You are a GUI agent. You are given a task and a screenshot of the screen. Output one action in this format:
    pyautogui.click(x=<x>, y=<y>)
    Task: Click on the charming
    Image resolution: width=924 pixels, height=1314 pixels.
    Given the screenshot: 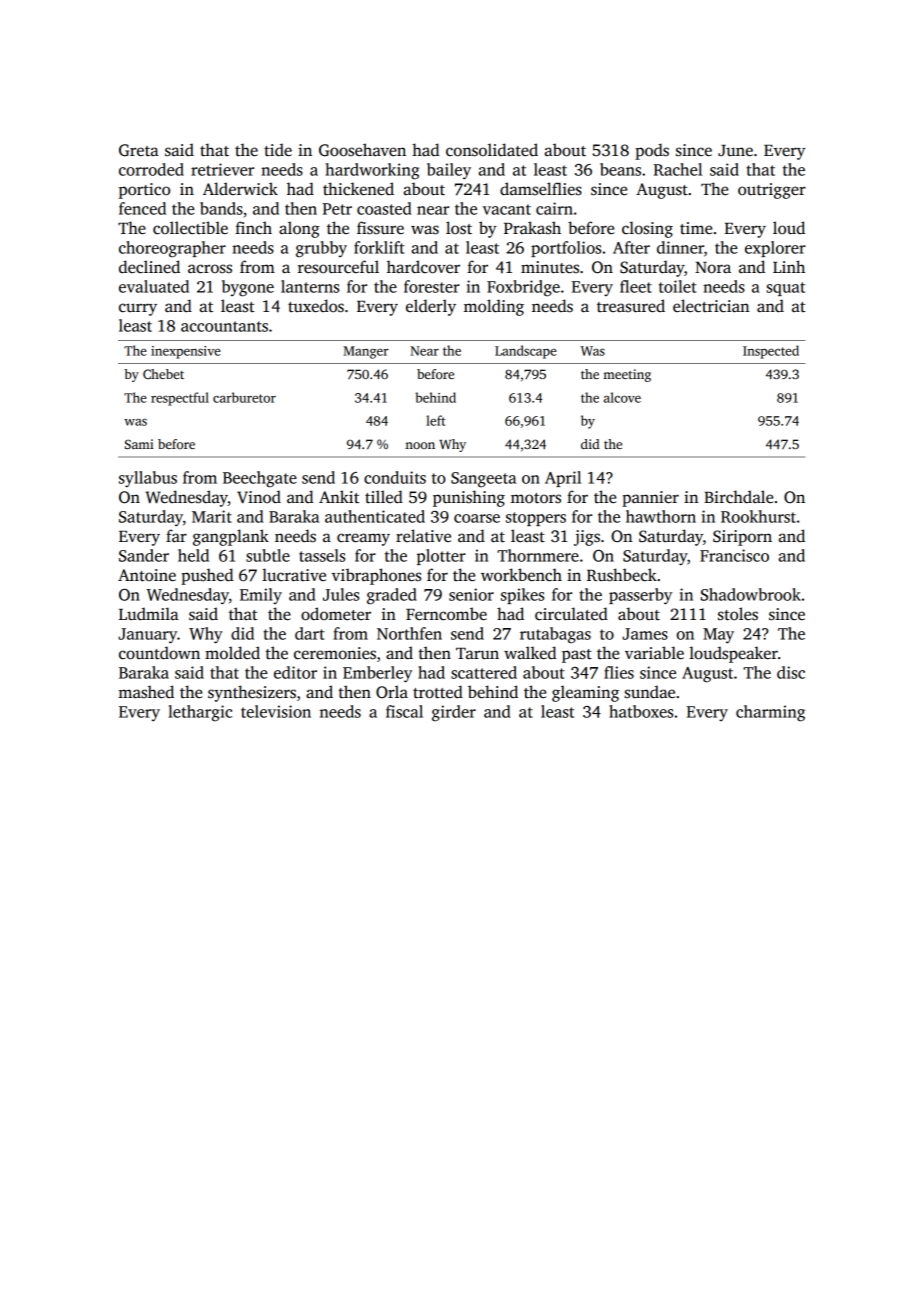 What is the action you would take?
    pyautogui.click(x=770, y=713)
